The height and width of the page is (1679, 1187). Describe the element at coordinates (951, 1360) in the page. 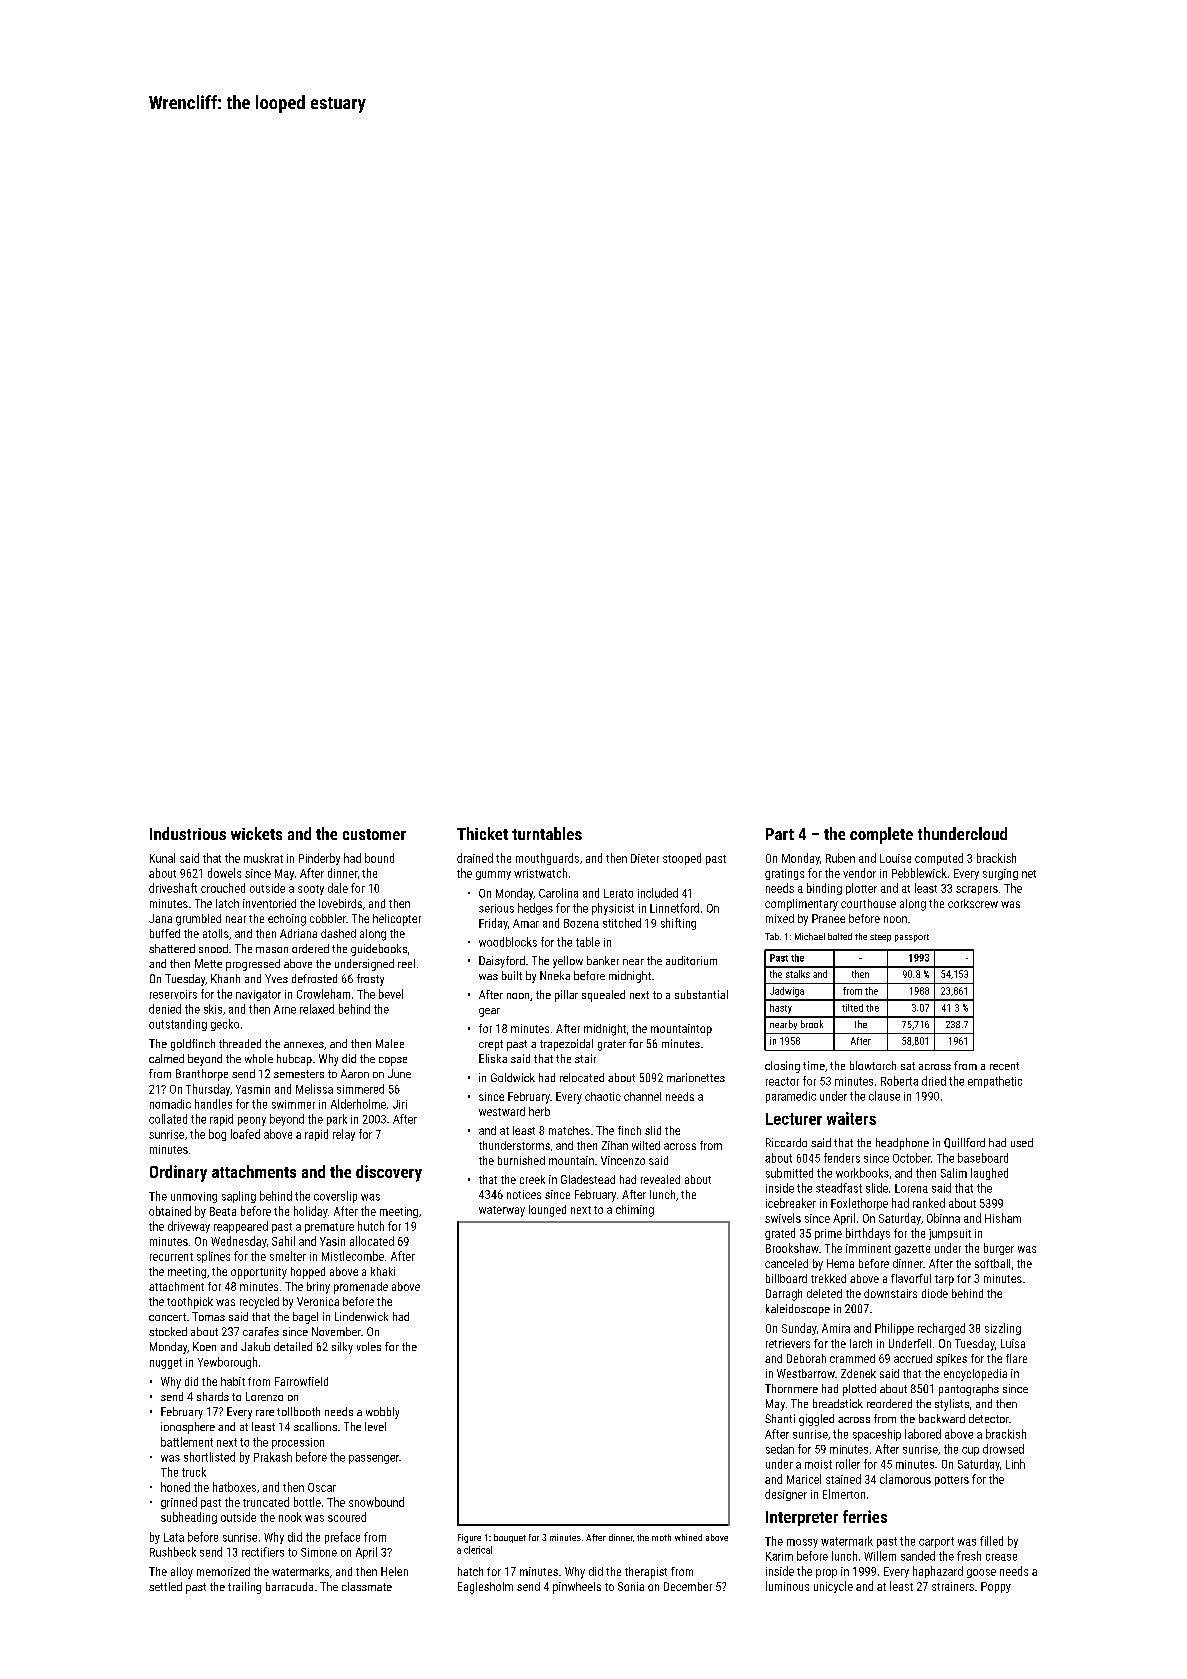

I see `spikes` at that location.
